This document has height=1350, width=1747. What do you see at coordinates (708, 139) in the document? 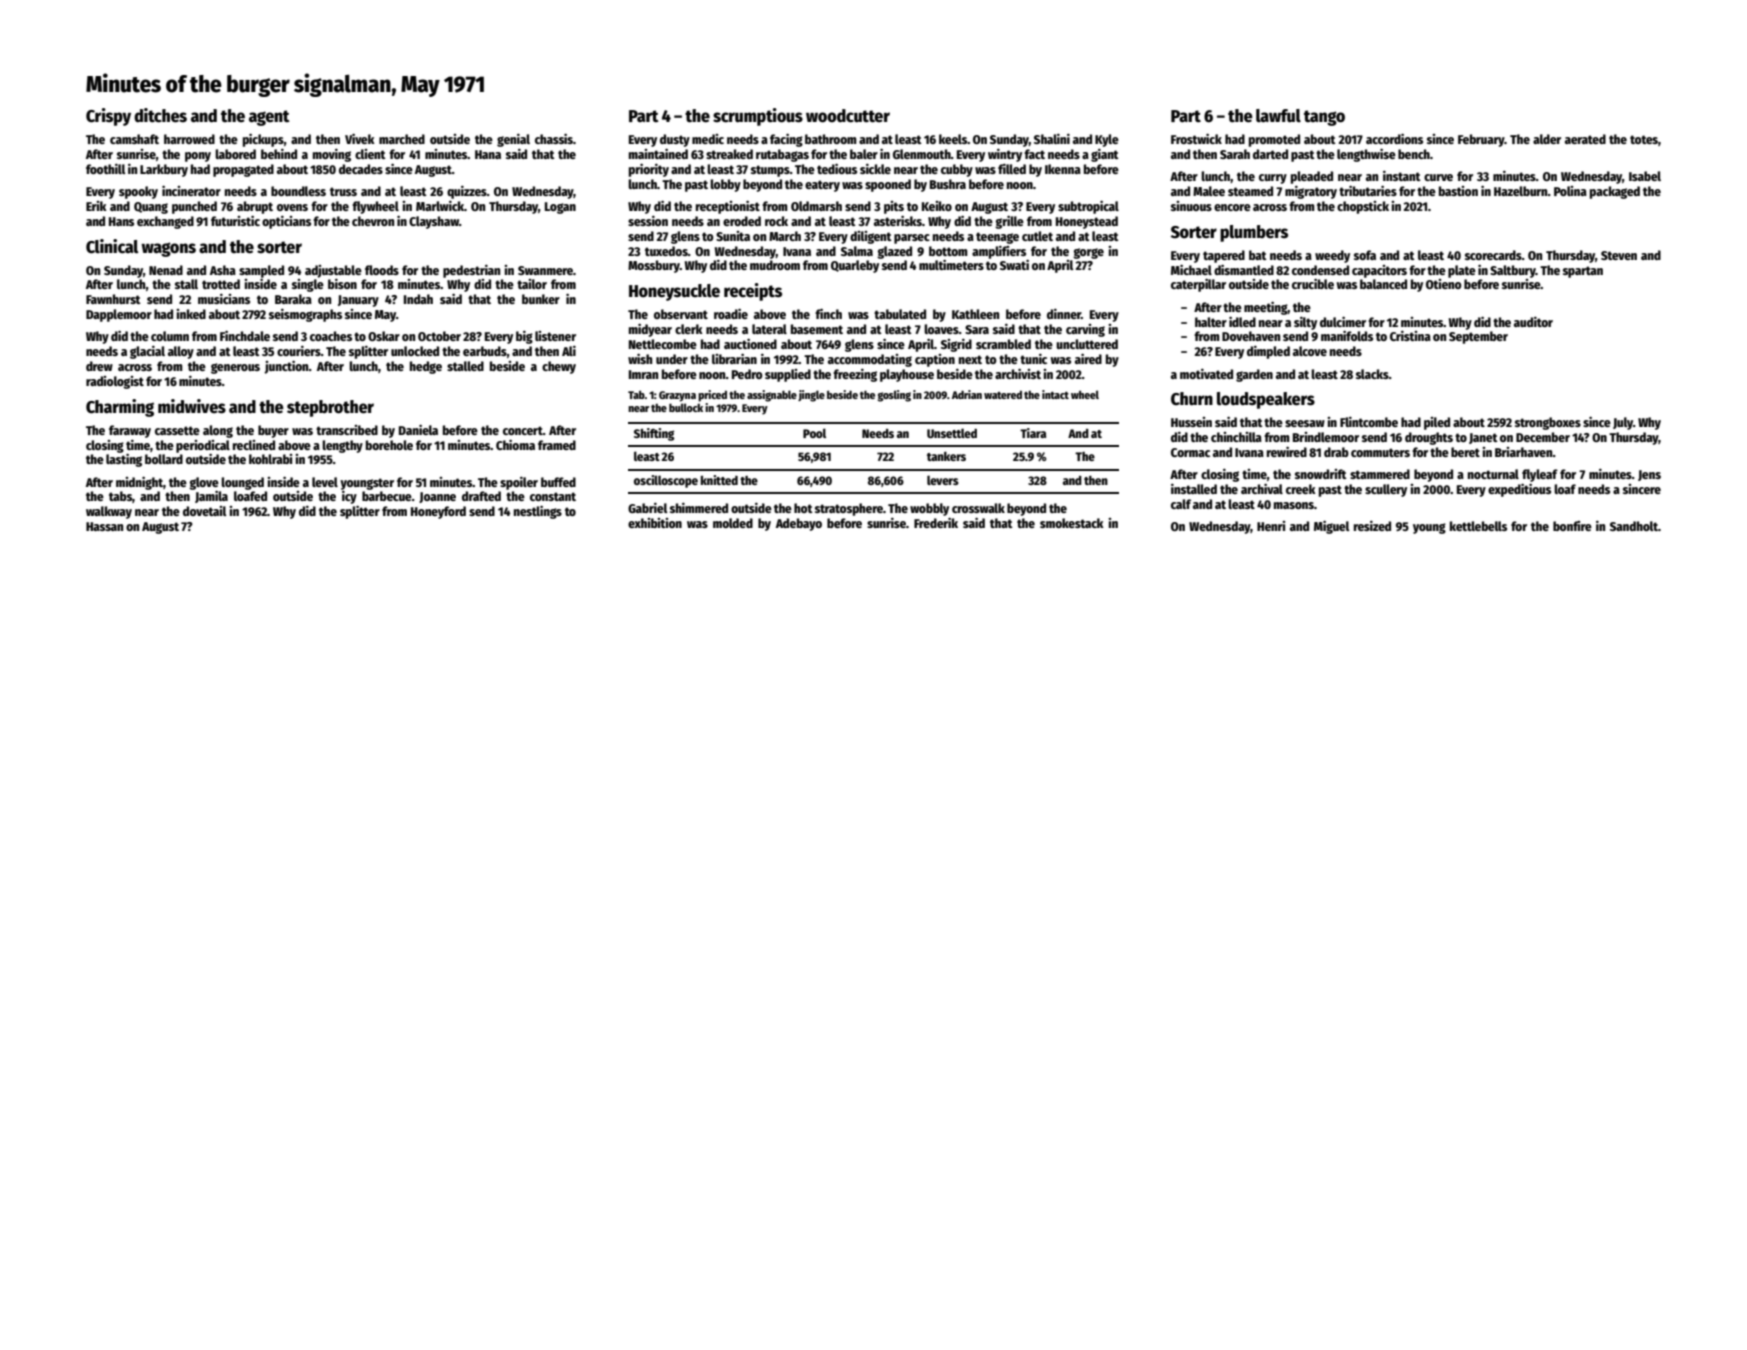
I see `medic` at bounding box center [708, 139].
